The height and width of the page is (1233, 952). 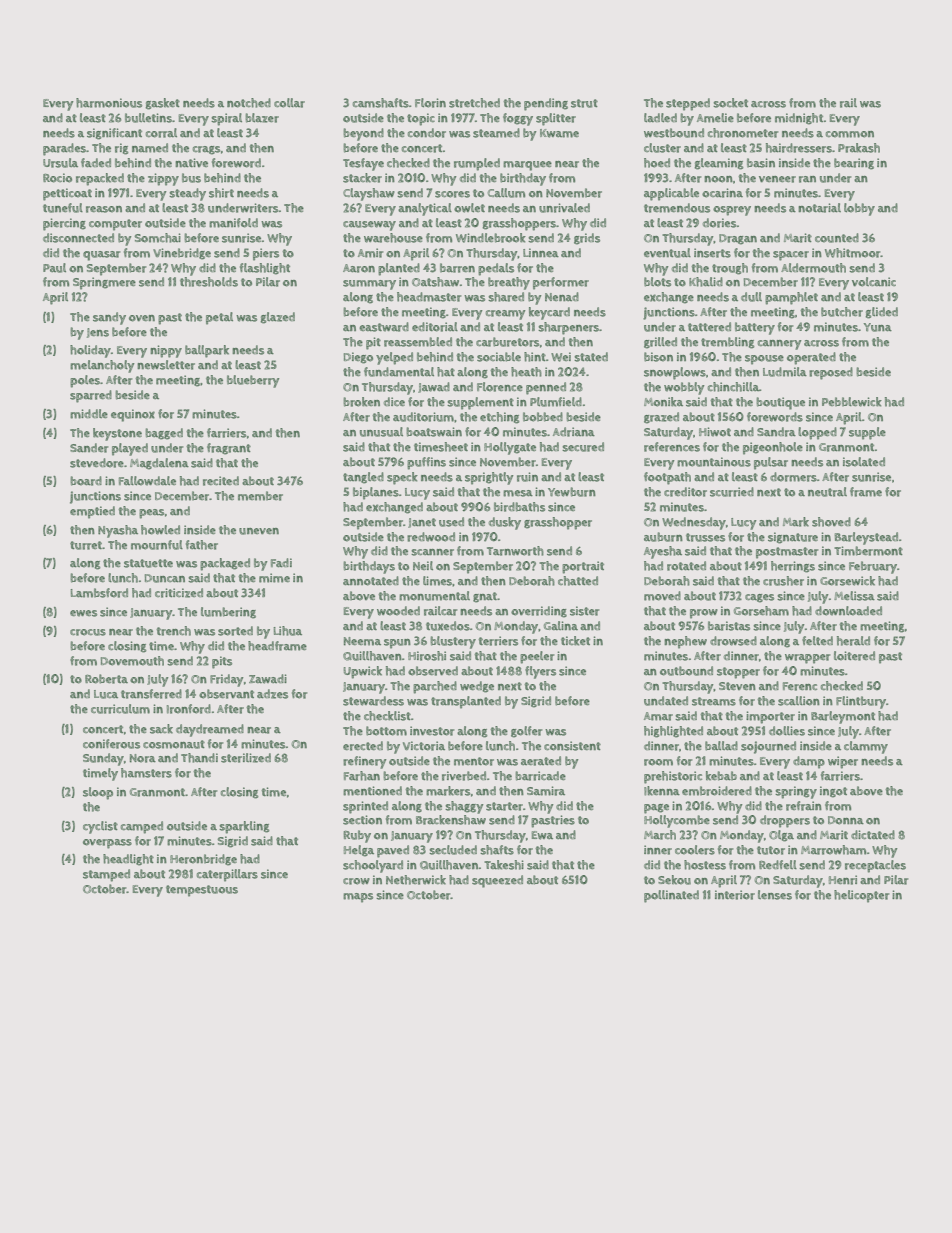 I want to click on isolated, so click(x=864, y=462).
